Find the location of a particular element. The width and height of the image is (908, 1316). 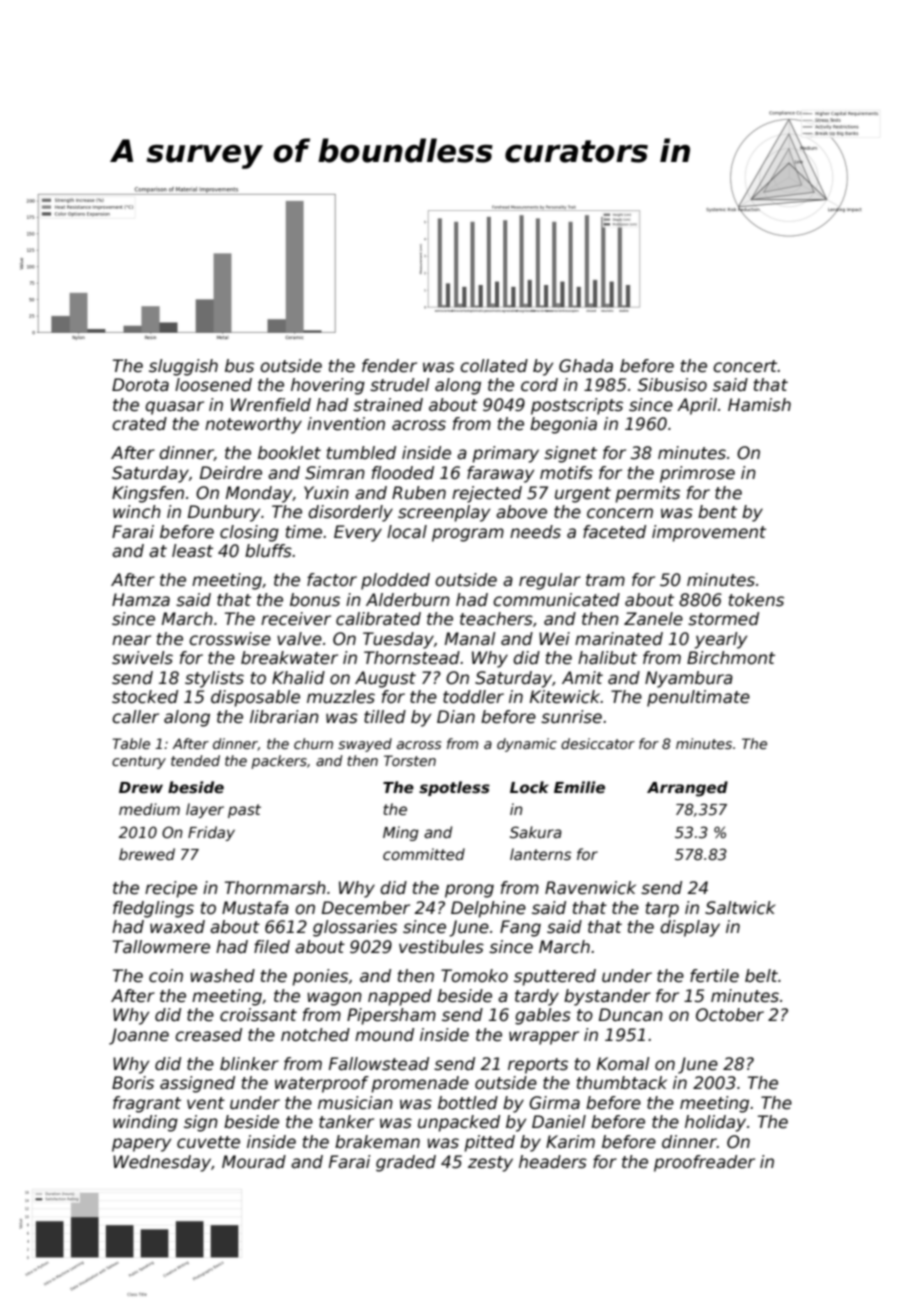

sluggish is located at coordinates (183, 367).
